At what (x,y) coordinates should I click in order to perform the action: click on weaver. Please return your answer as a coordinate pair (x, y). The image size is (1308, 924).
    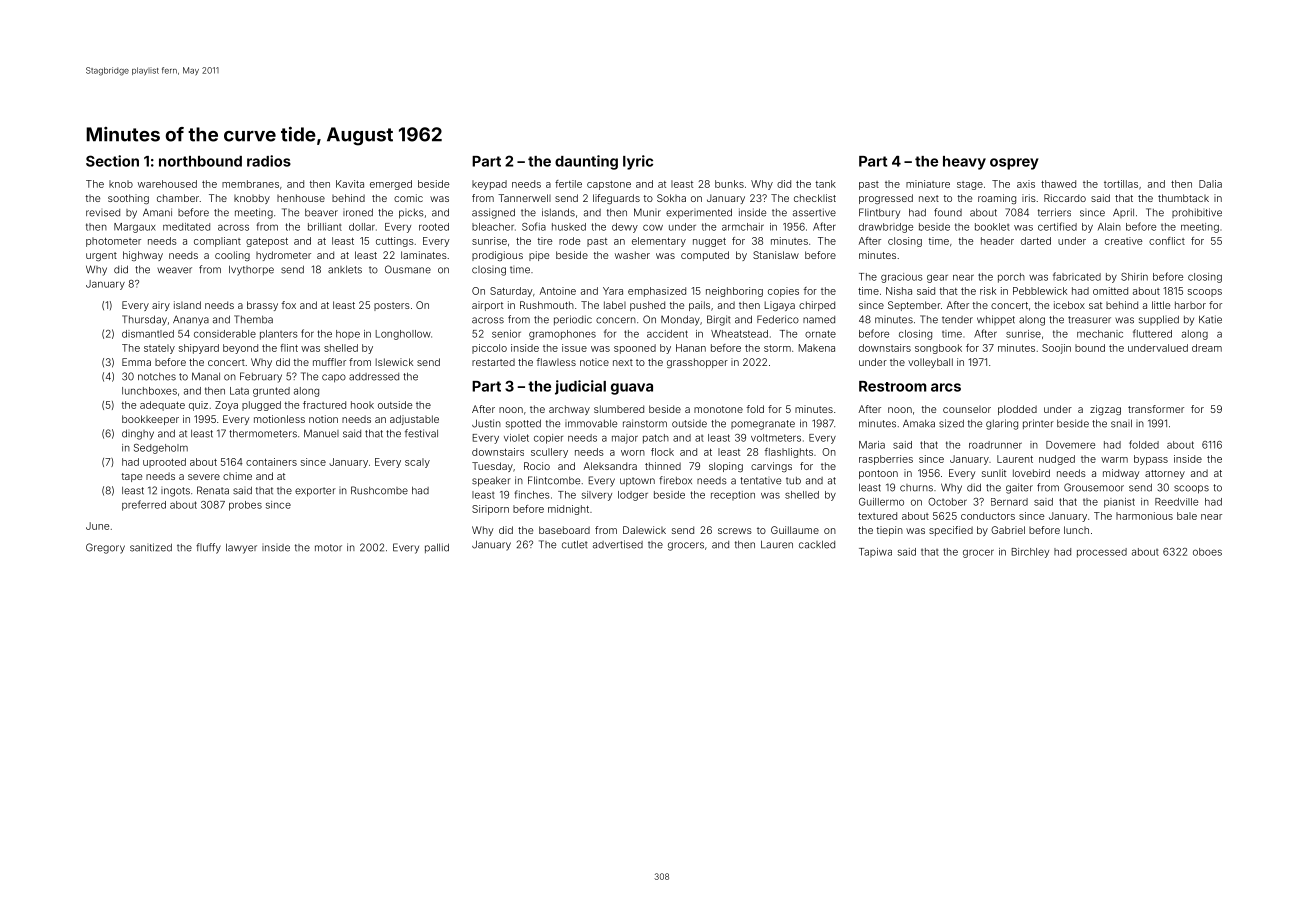
    Looking at the image, I should click on (174, 270).
